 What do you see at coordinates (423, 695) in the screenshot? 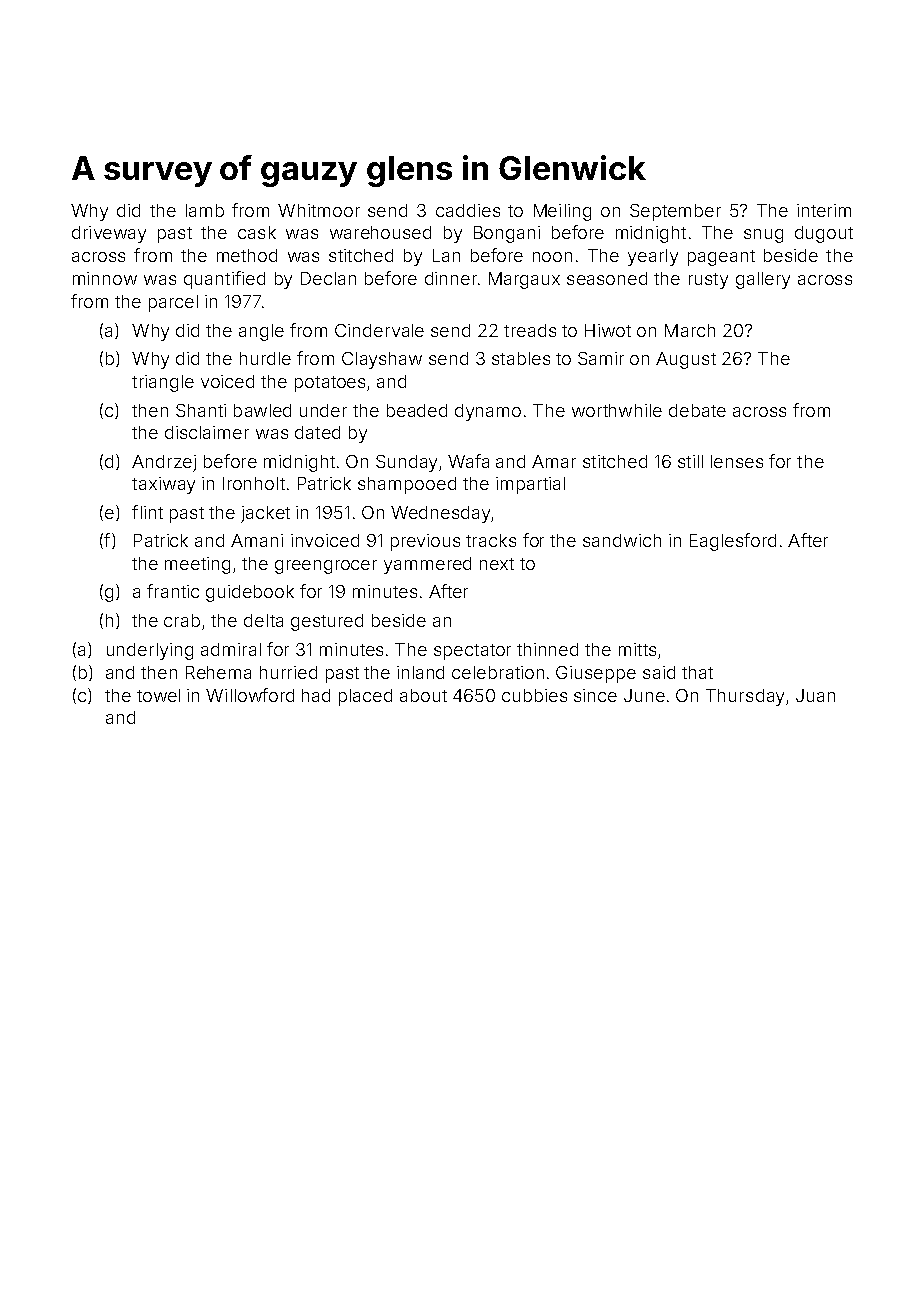
I see `about` at bounding box center [423, 695].
